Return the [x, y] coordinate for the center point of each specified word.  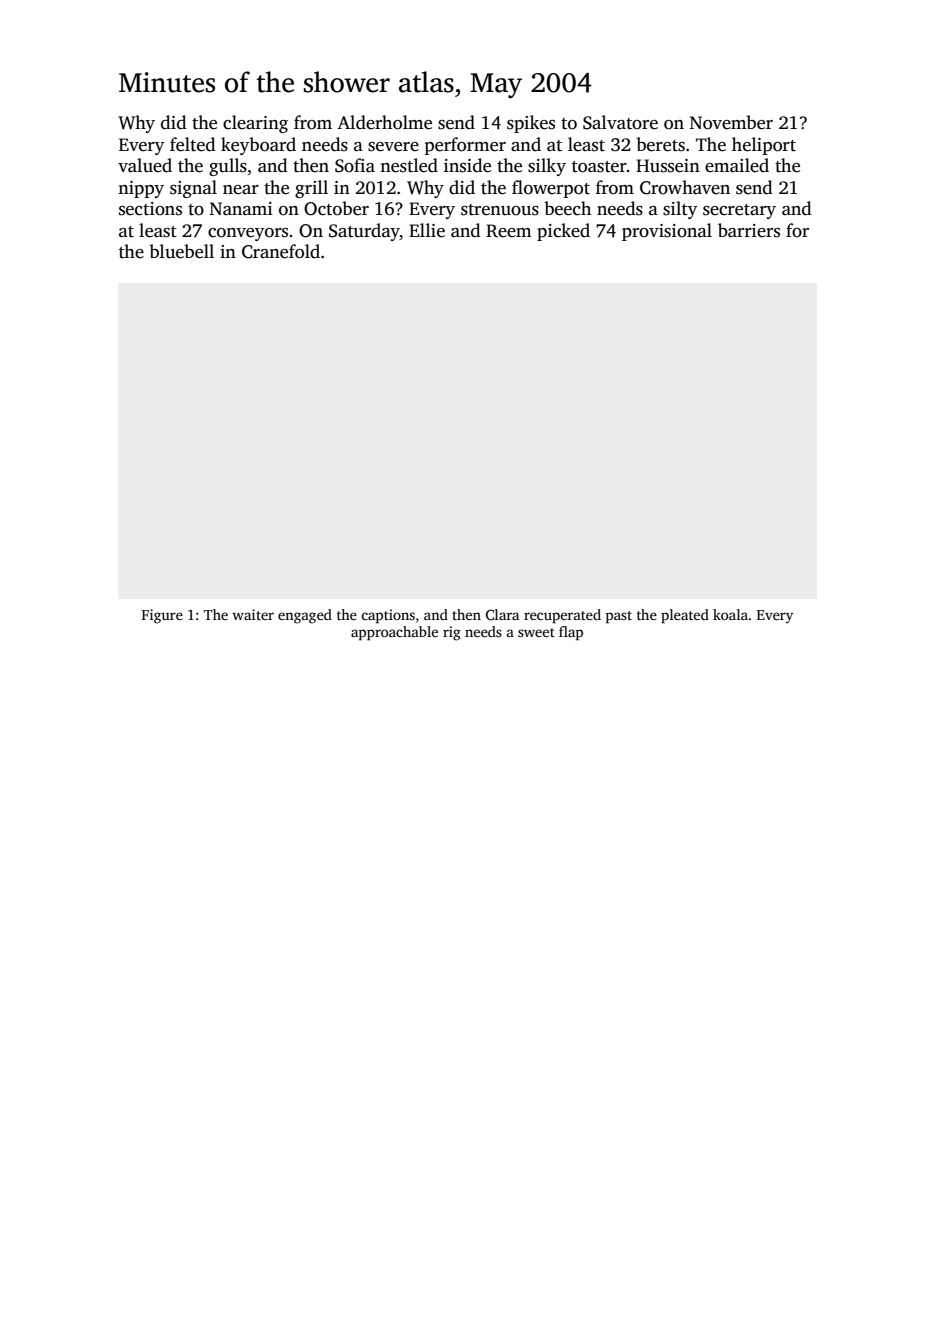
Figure [162, 616]
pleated [685, 616]
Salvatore [620, 122]
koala [730, 614]
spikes [531, 124]
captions [388, 616]
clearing [255, 124]
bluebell [181, 251]
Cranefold [281, 251]
